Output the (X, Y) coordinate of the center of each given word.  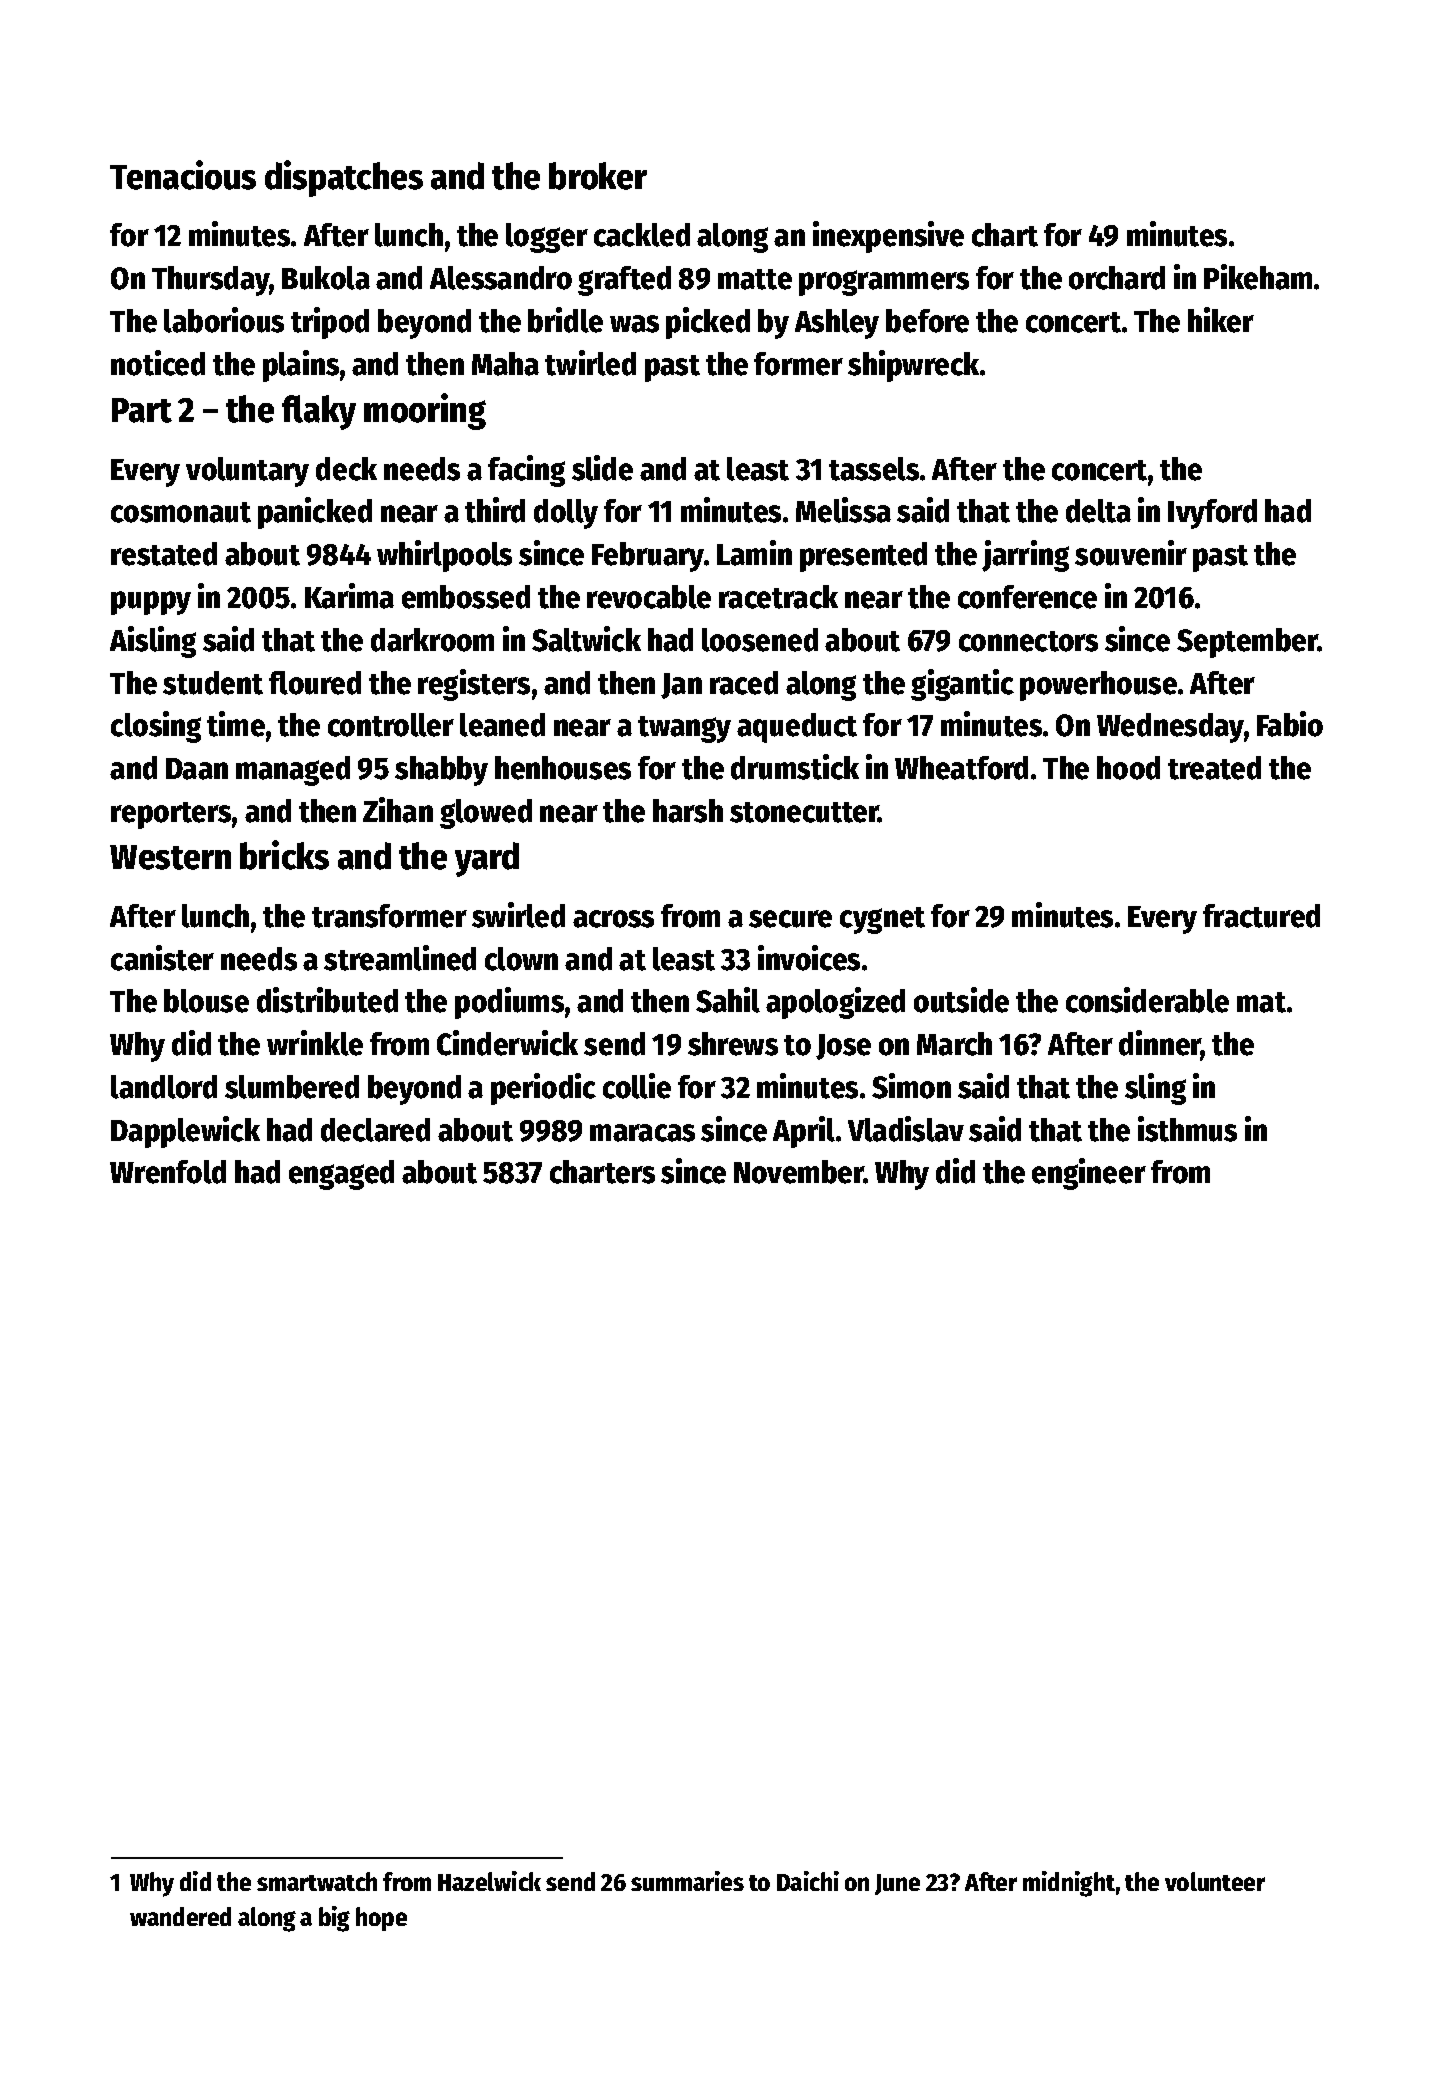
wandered (180, 1916)
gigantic (962, 685)
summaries (687, 1881)
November (799, 1172)
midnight (1069, 1884)
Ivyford (1212, 514)
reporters (171, 815)
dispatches (344, 178)
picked (708, 323)
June (897, 1884)
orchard (1117, 278)
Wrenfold (168, 1172)
